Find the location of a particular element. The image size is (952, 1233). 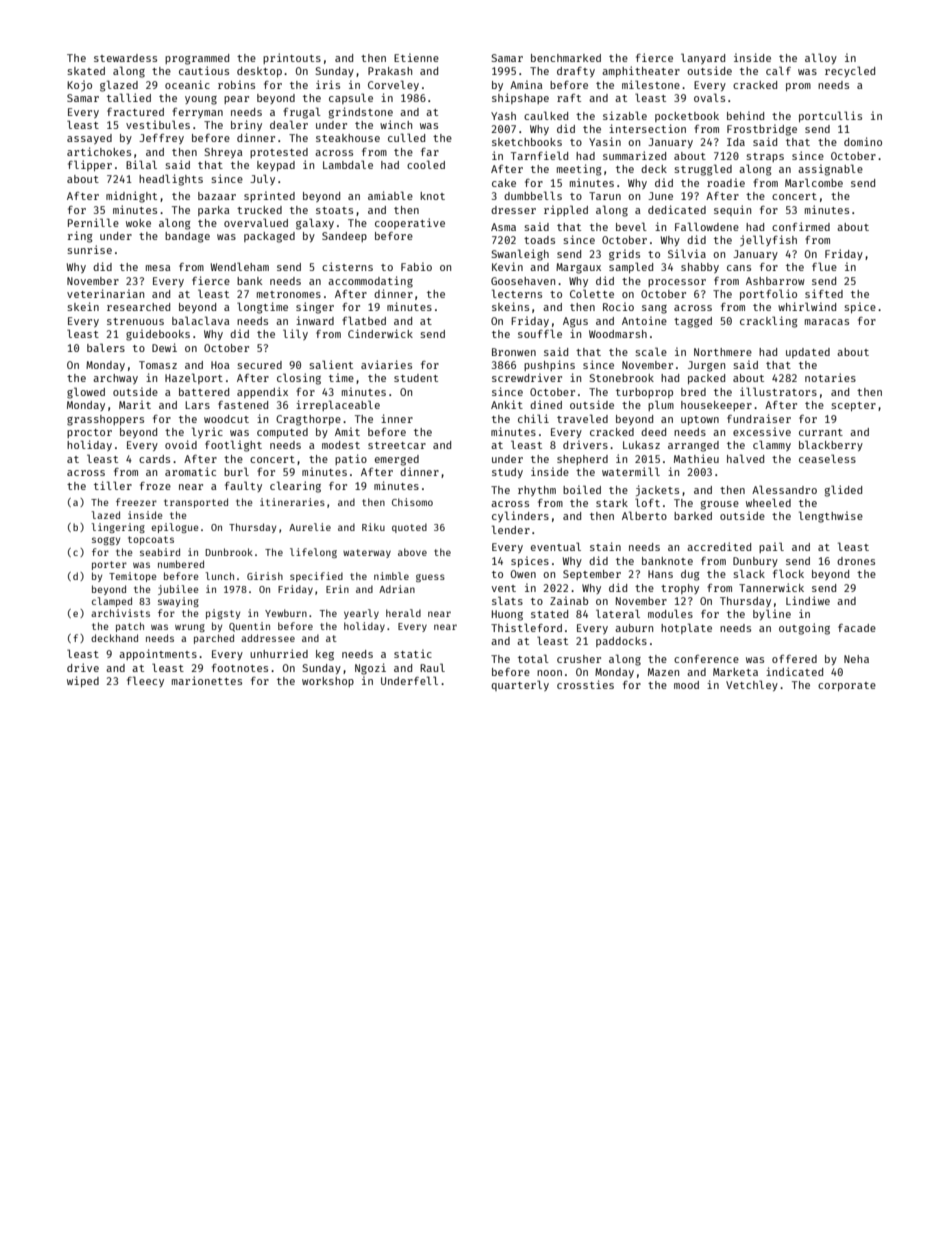

quarterly is located at coordinates (520, 685).
